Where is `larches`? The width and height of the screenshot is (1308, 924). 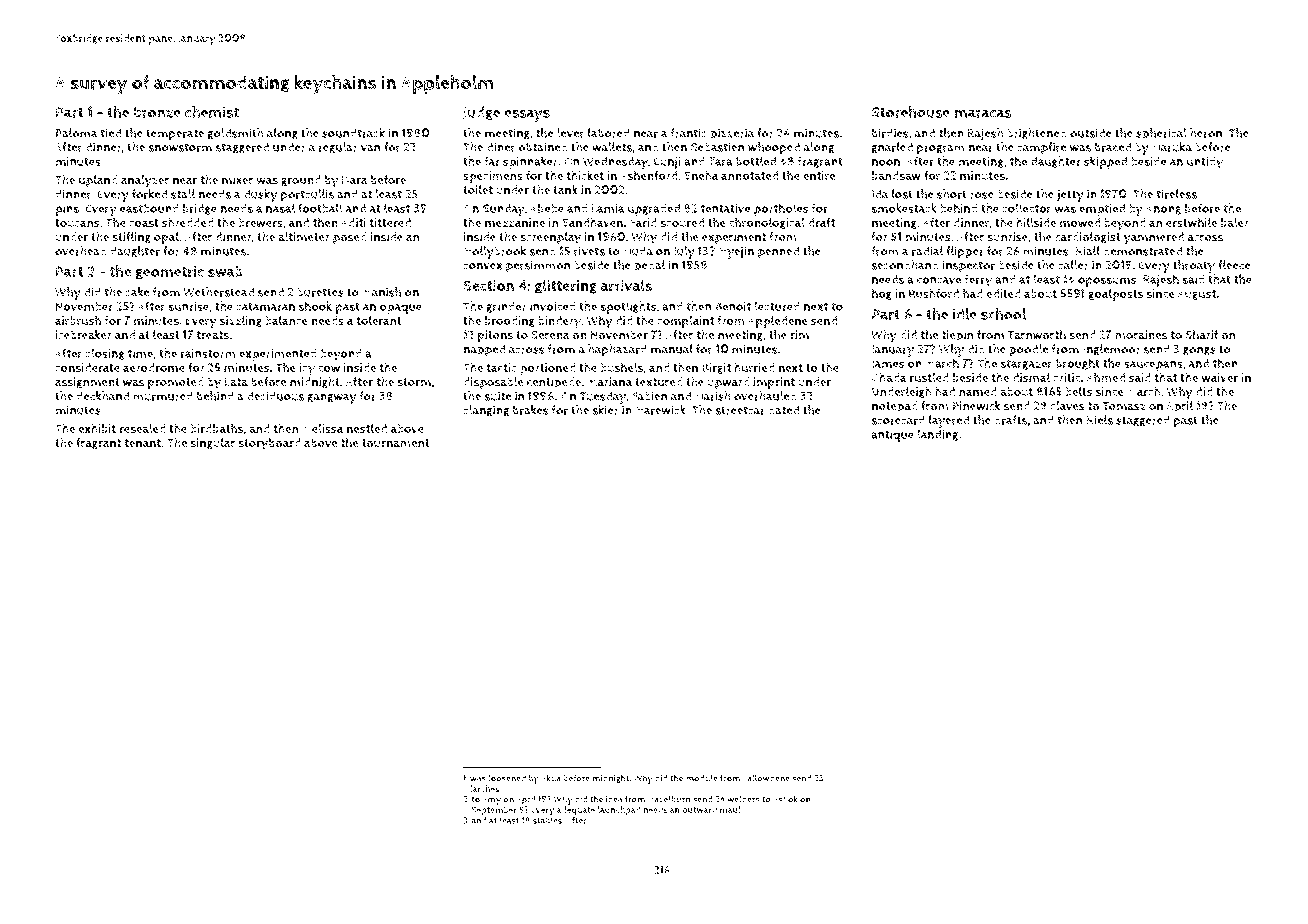 larches is located at coordinates (484, 788).
